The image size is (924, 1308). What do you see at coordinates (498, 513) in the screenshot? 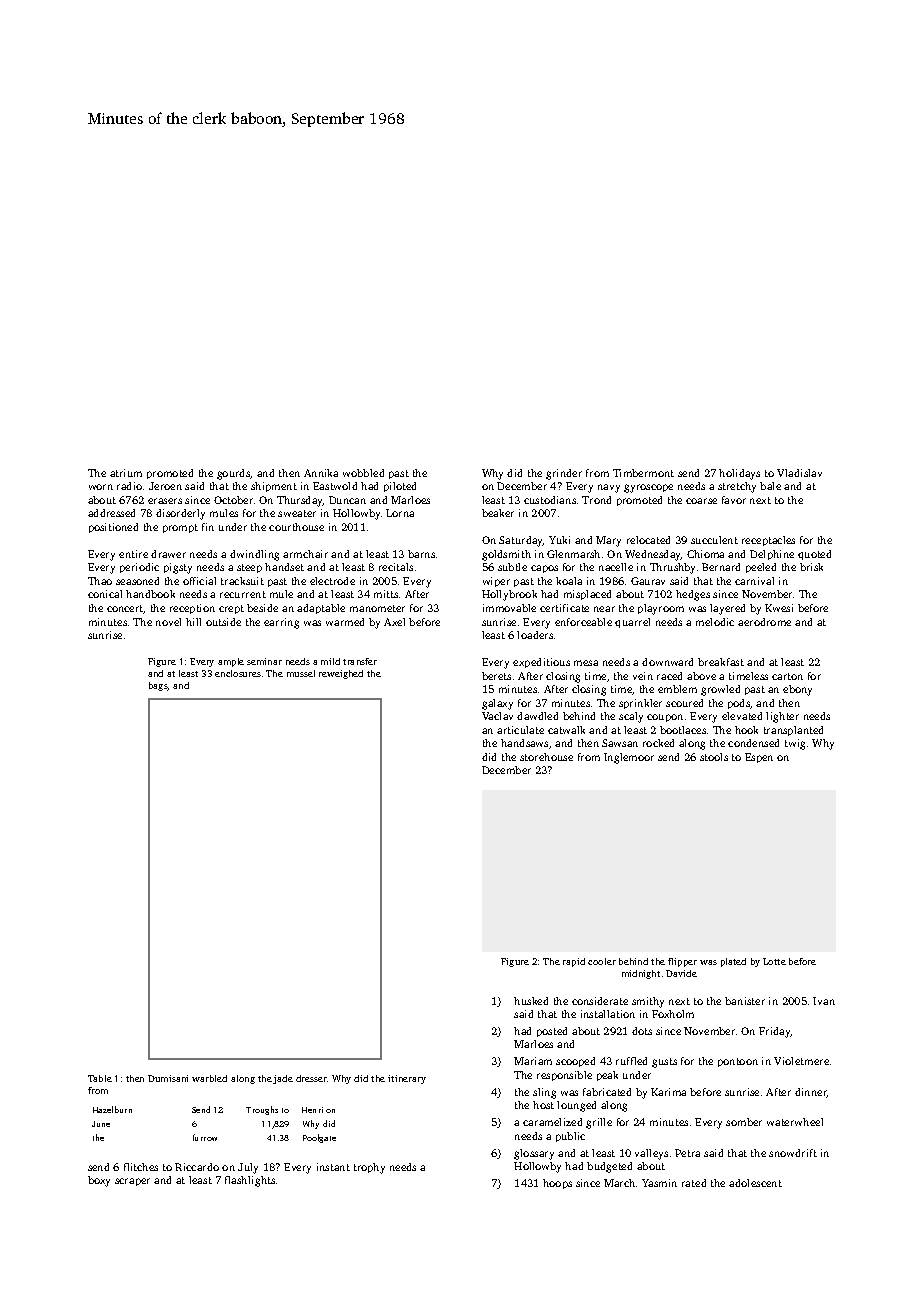
I see `beaker` at bounding box center [498, 513].
